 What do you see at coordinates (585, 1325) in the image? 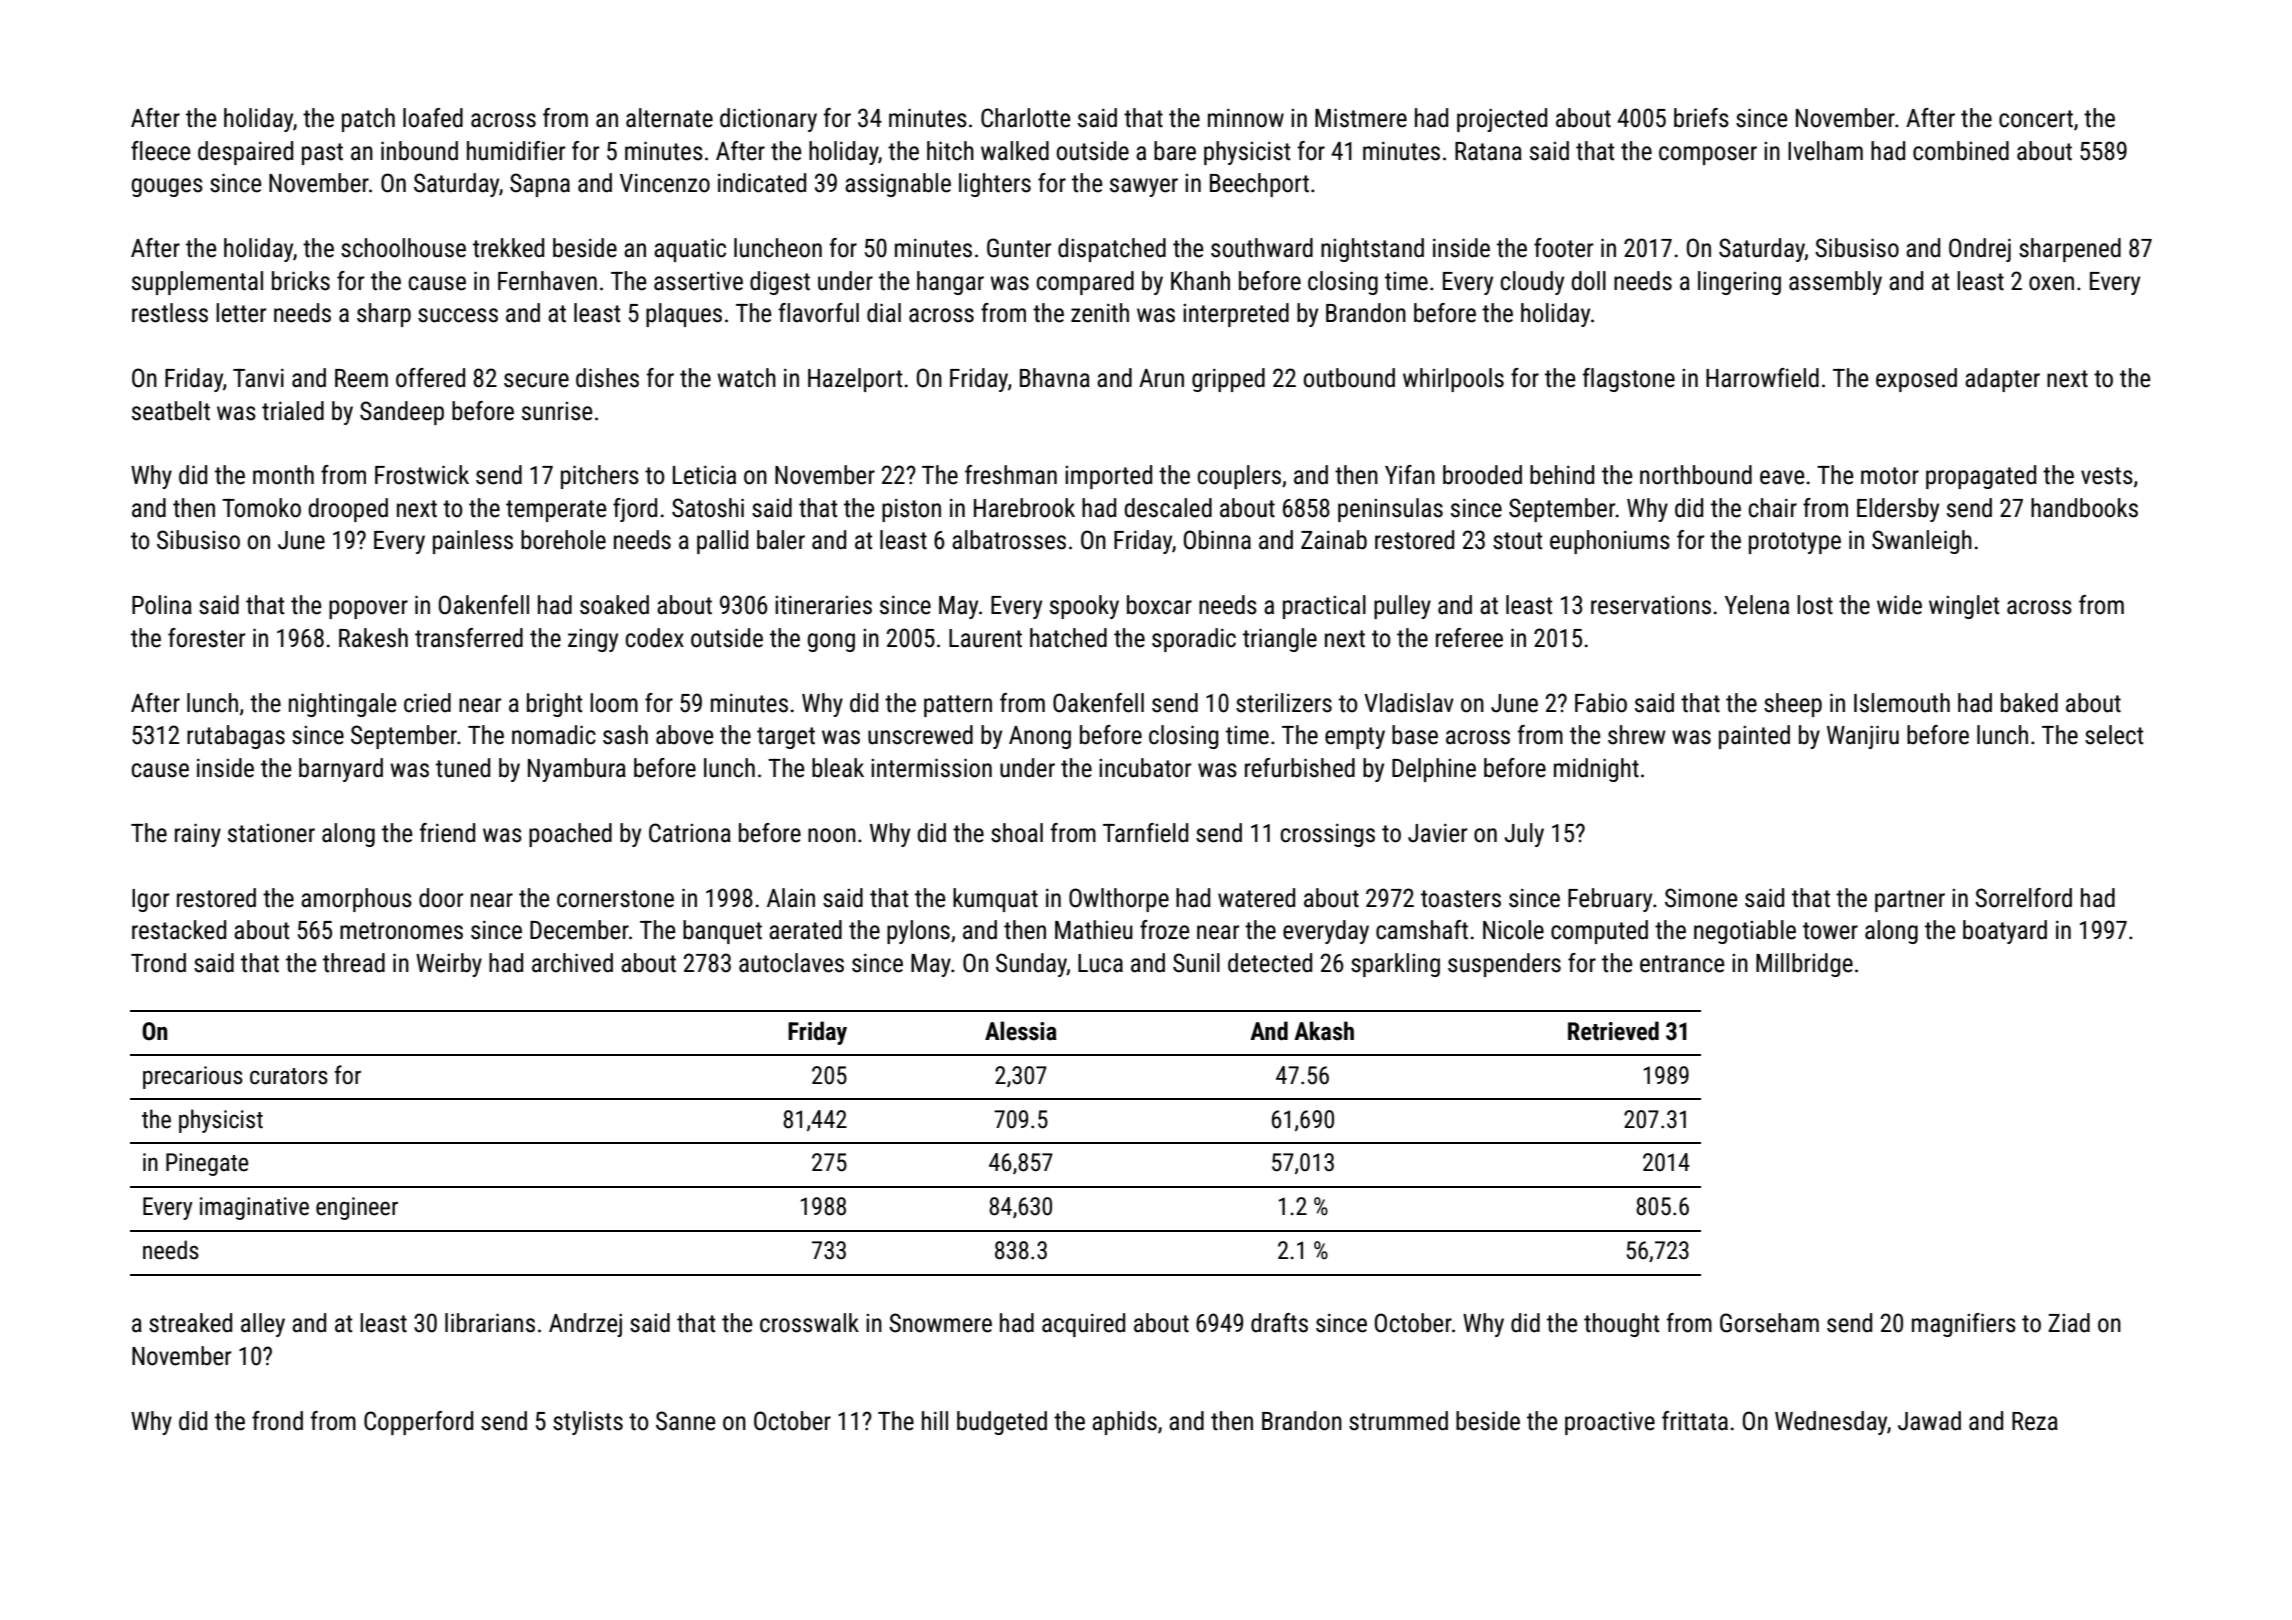
I see `Andrzej` at bounding box center [585, 1325].
